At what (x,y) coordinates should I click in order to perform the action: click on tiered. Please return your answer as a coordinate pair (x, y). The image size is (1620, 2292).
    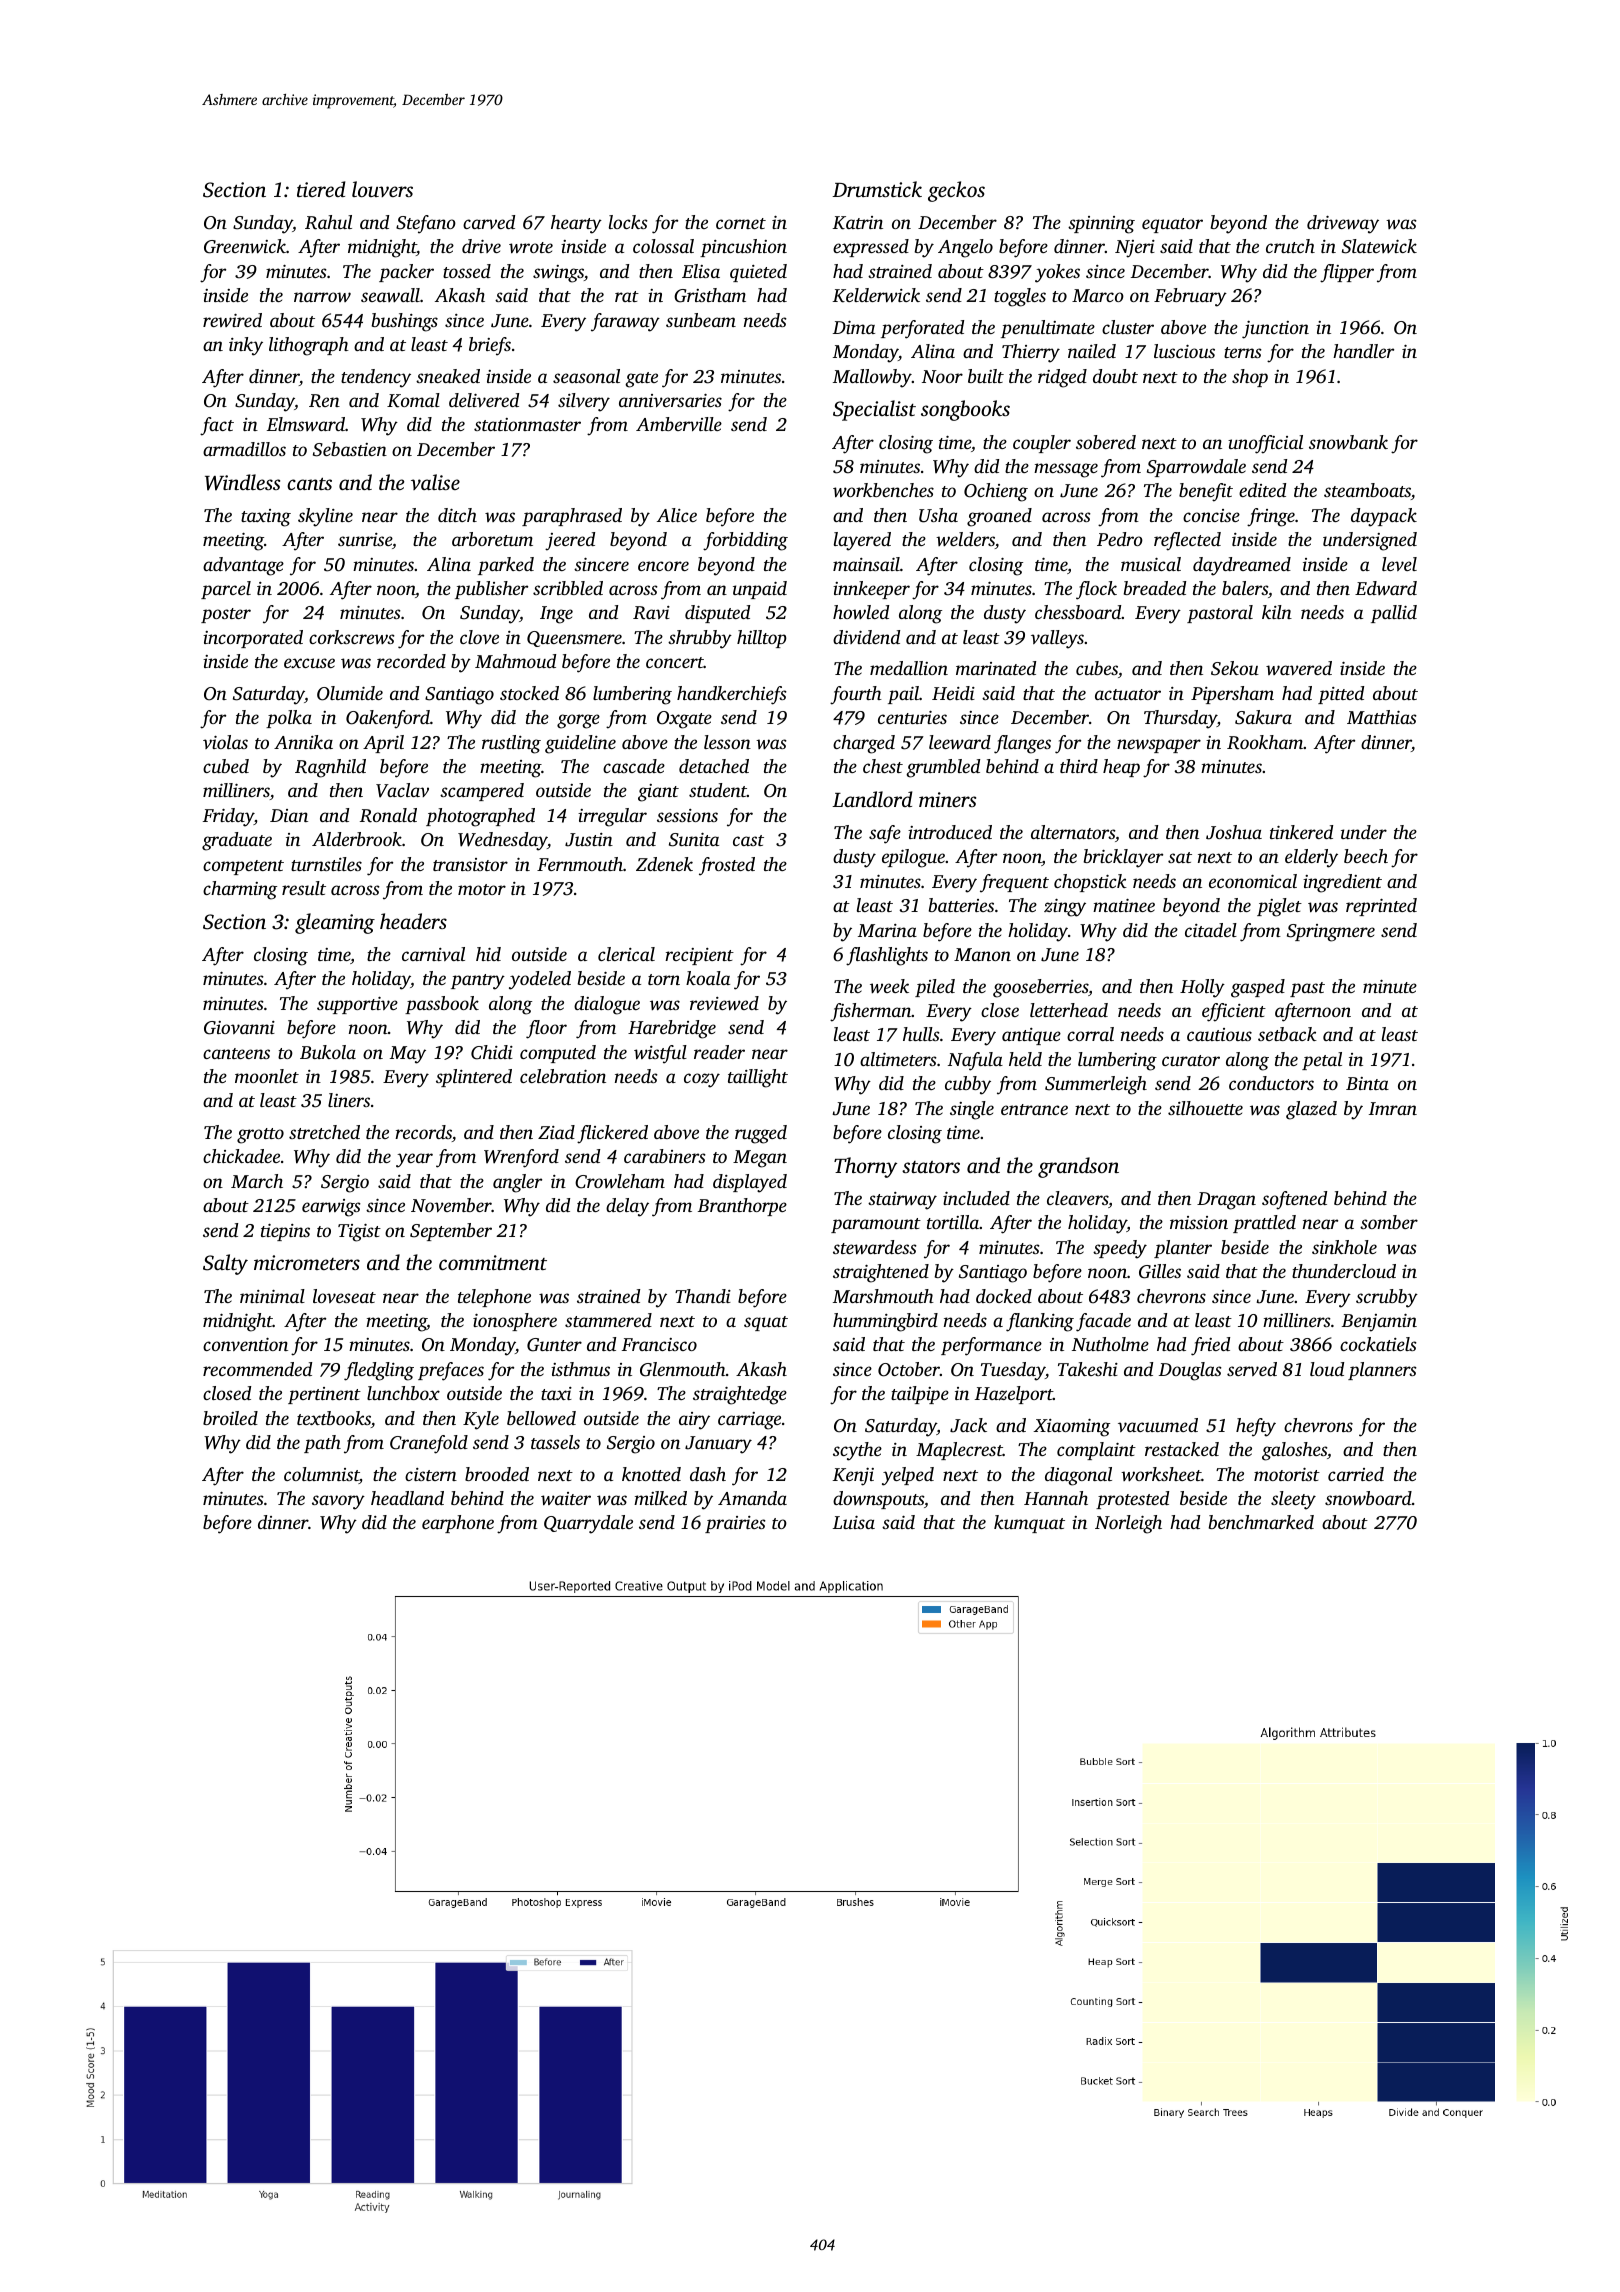
    Looking at the image, I should click on (321, 189).
